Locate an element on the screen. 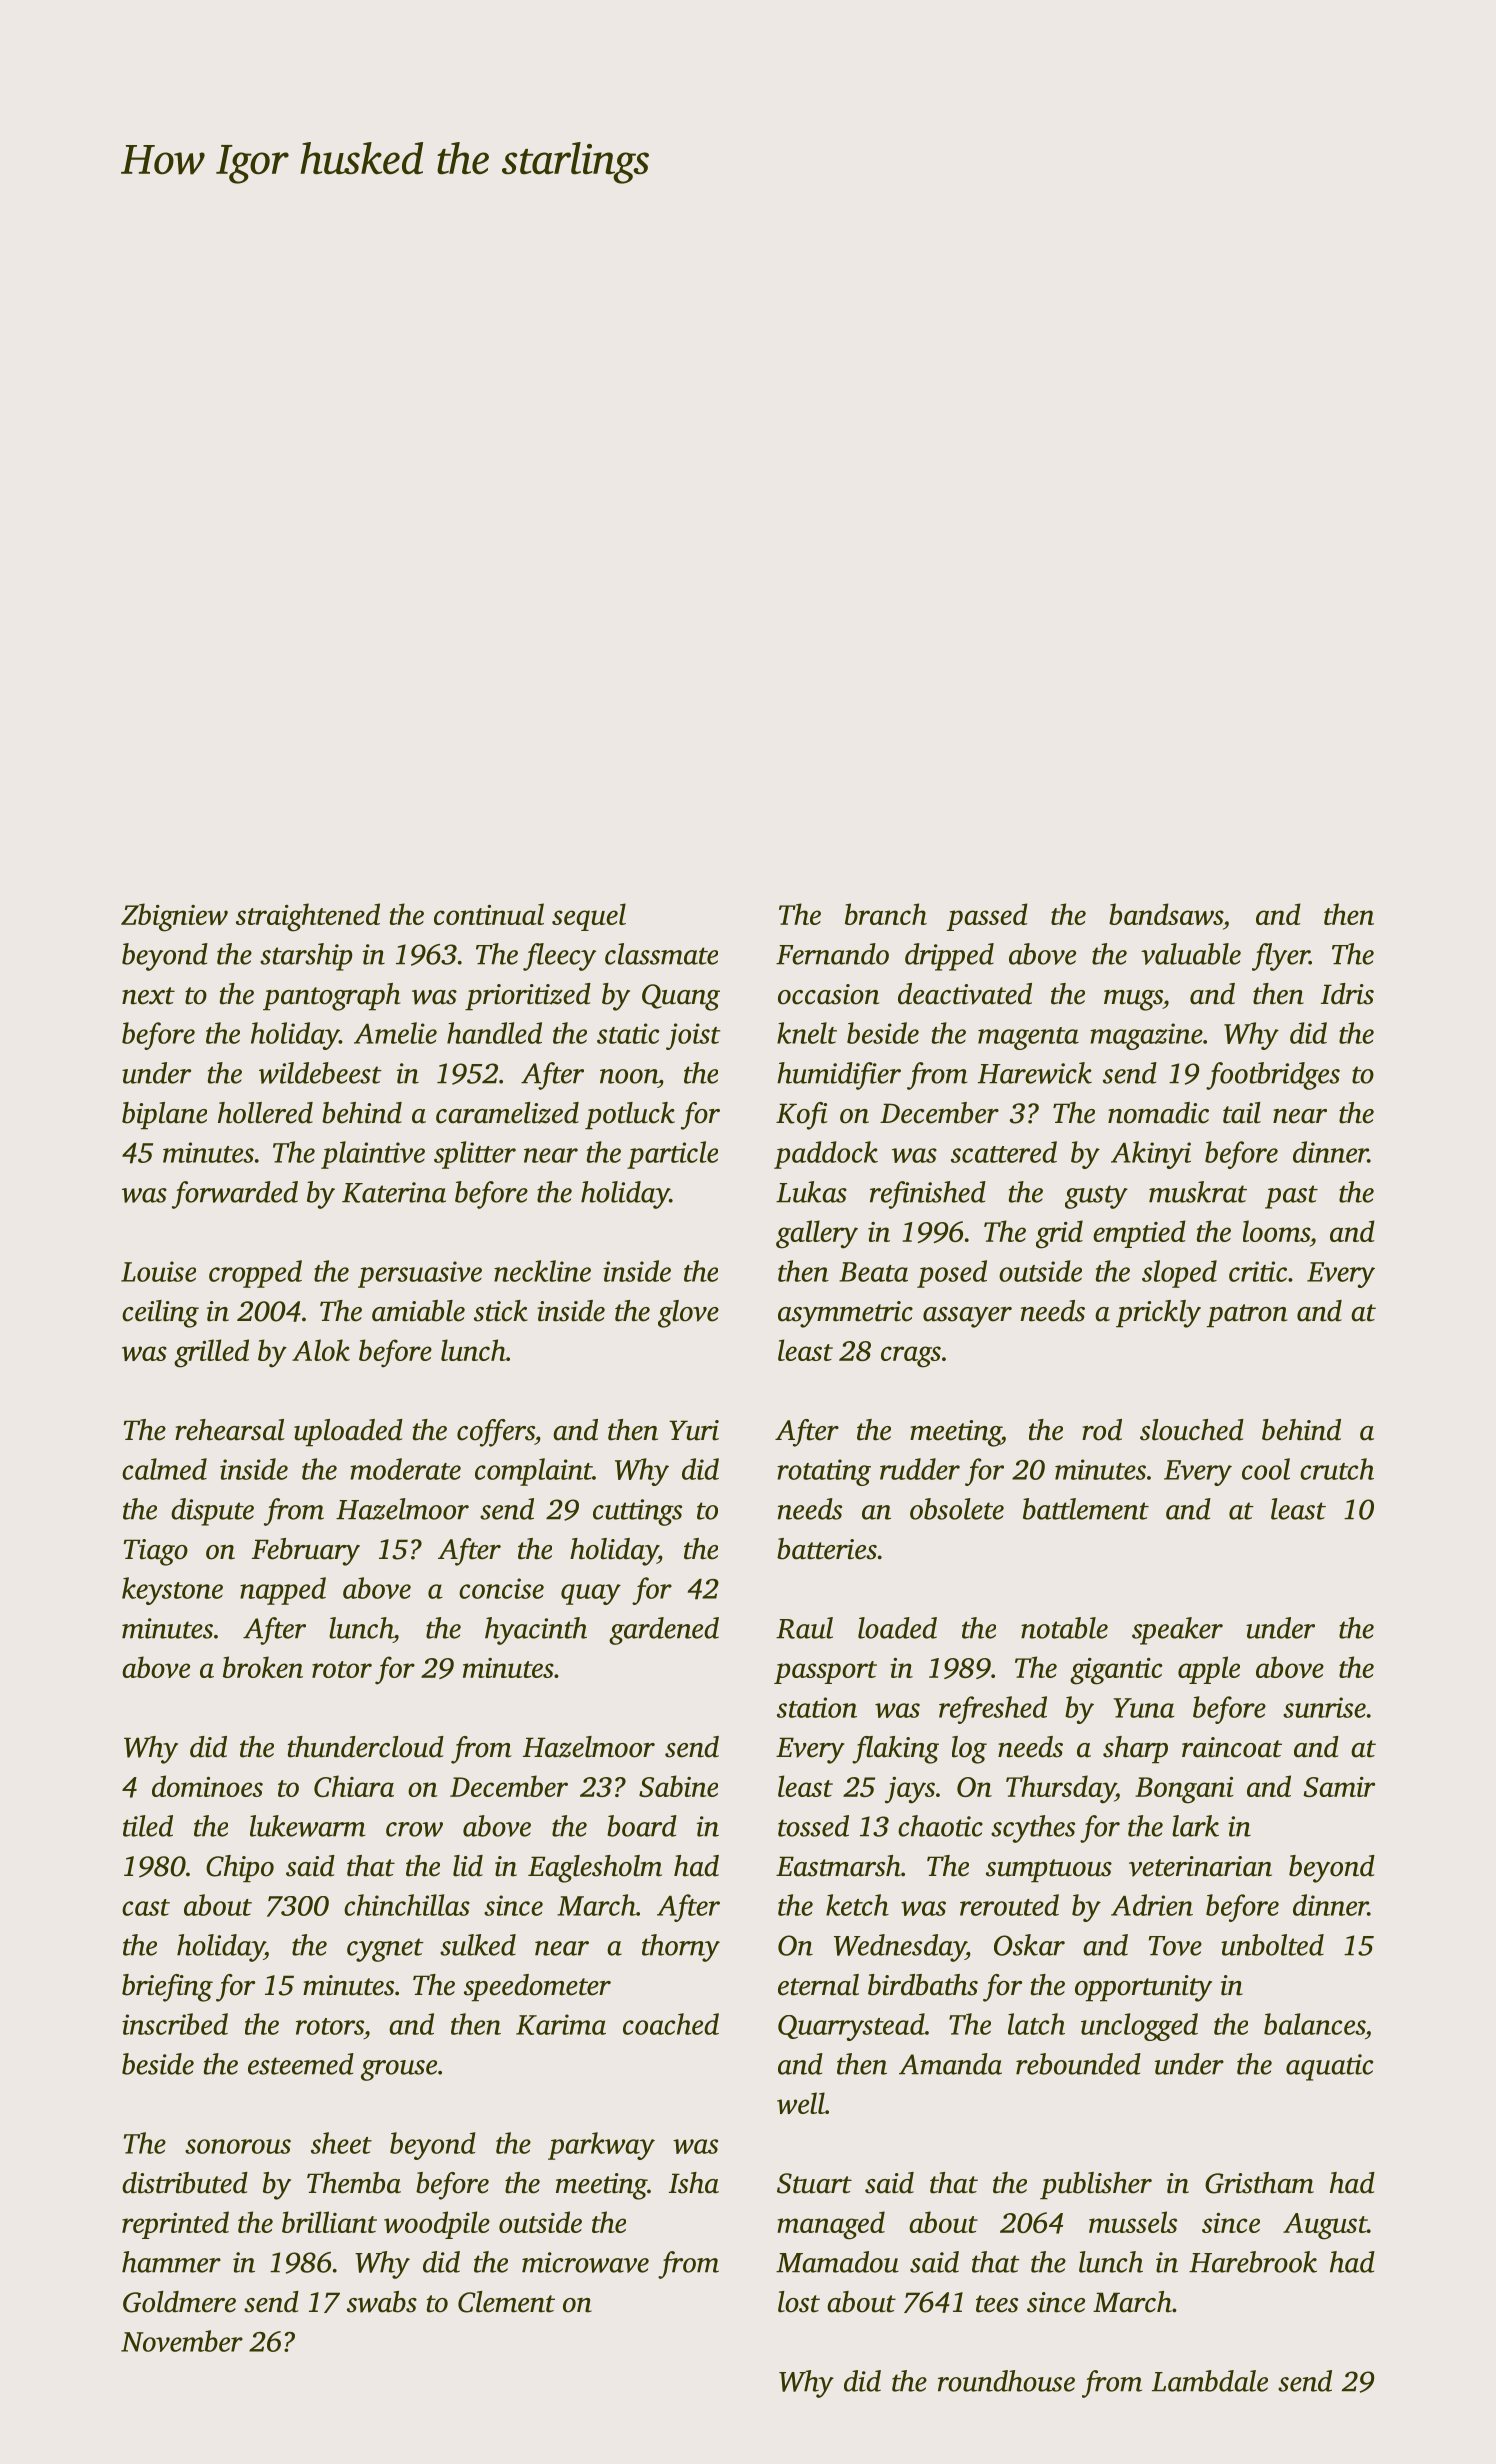  brilliant is located at coordinates (329, 2222).
